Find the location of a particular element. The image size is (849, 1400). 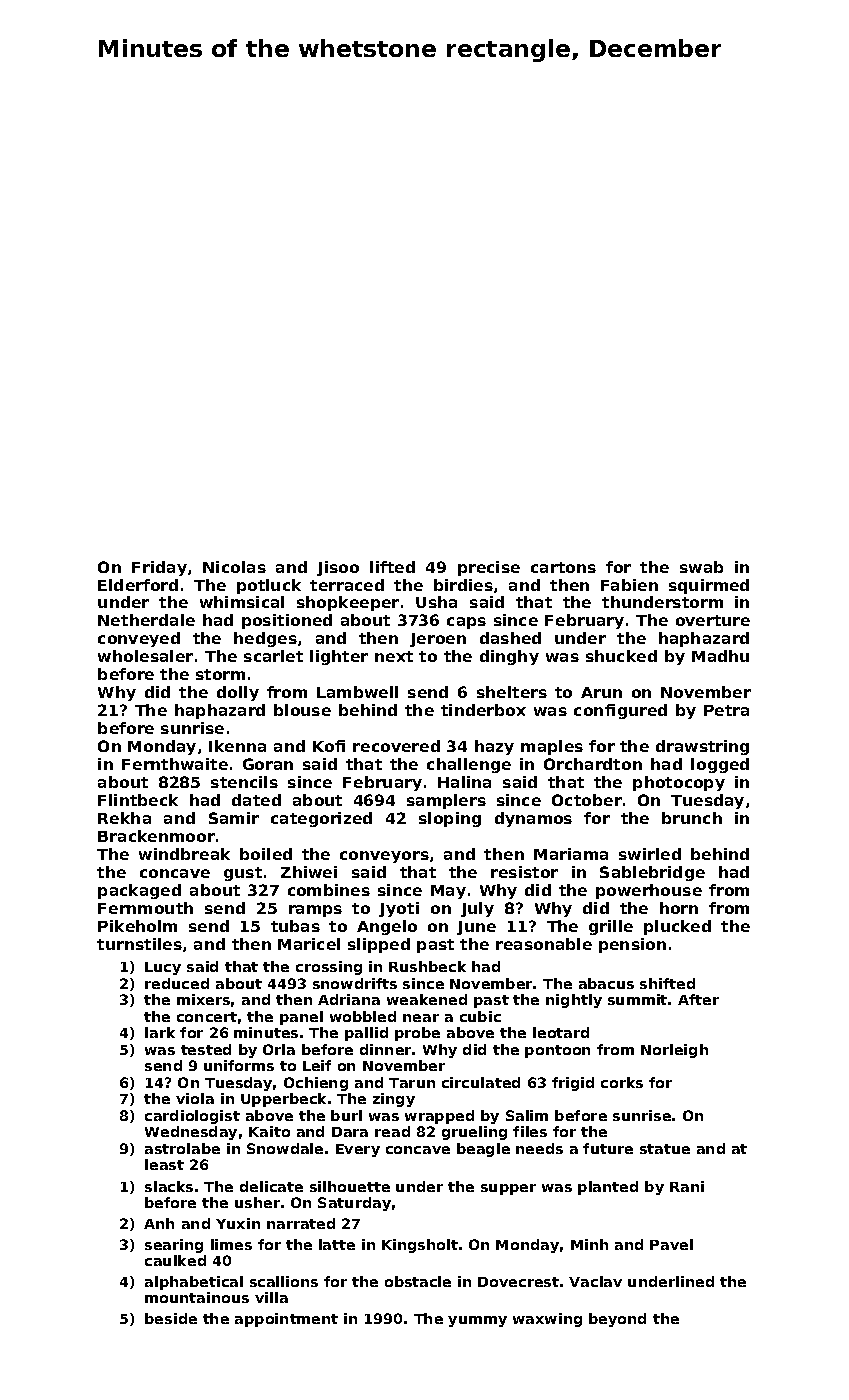

Dovecrest is located at coordinates (518, 1282).
